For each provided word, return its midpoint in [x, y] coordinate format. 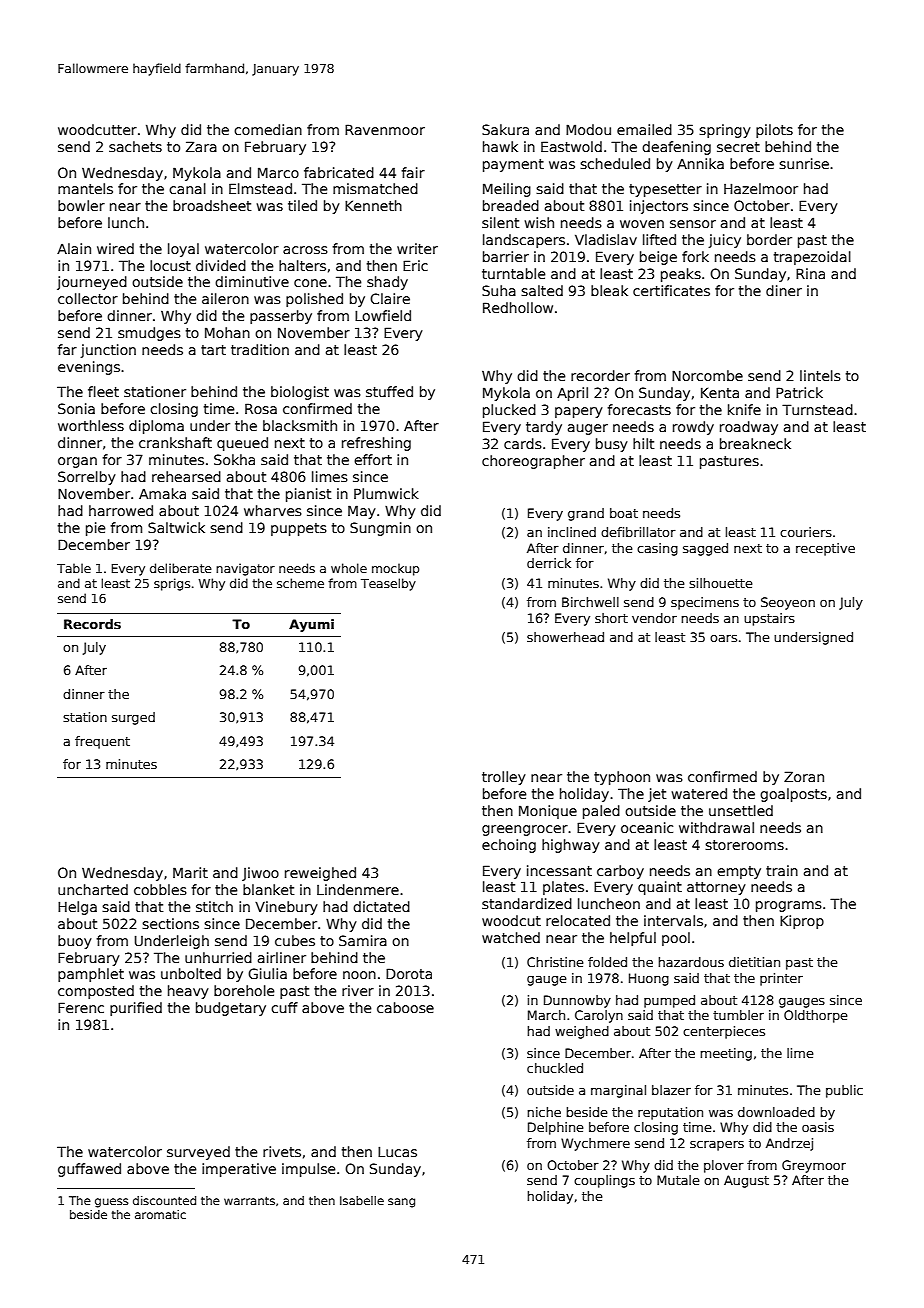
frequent [102, 742]
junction [108, 351]
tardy [544, 428]
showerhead [565, 637]
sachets [135, 146]
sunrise [804, 163]
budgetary [231, 1009]
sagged [705, 549]
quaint [660, 888]
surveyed [198, 1153]
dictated [381, 906]
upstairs [769, 619]
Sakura [505, 129]
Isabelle [362, 1200]
